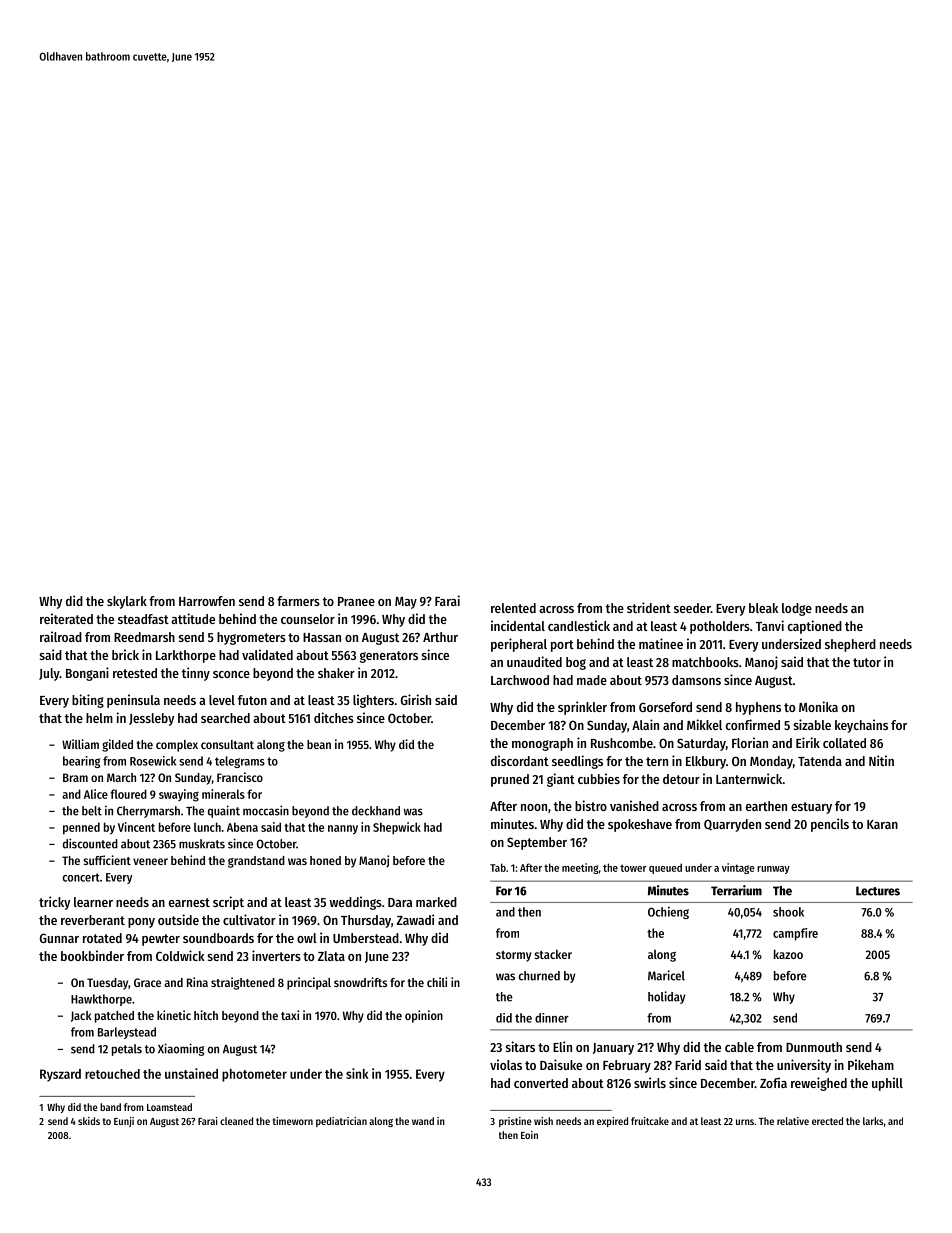 This image has width=952, height=1233. What do you see at coordinates (882, 824) in the image?
I see `Karan` at bounding box center [882, 824].
